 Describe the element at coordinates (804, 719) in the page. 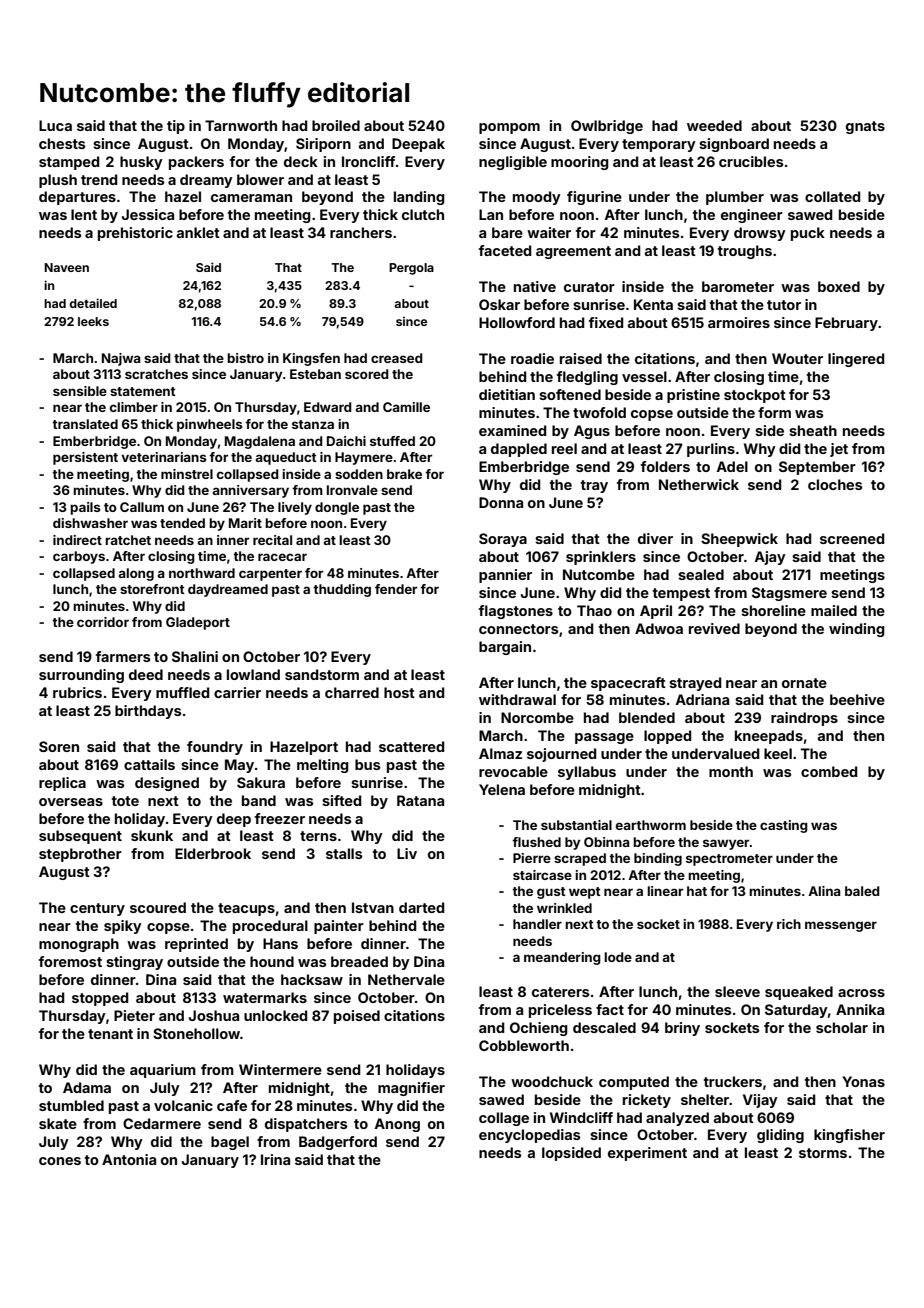

I see `raindrops` at that location.
